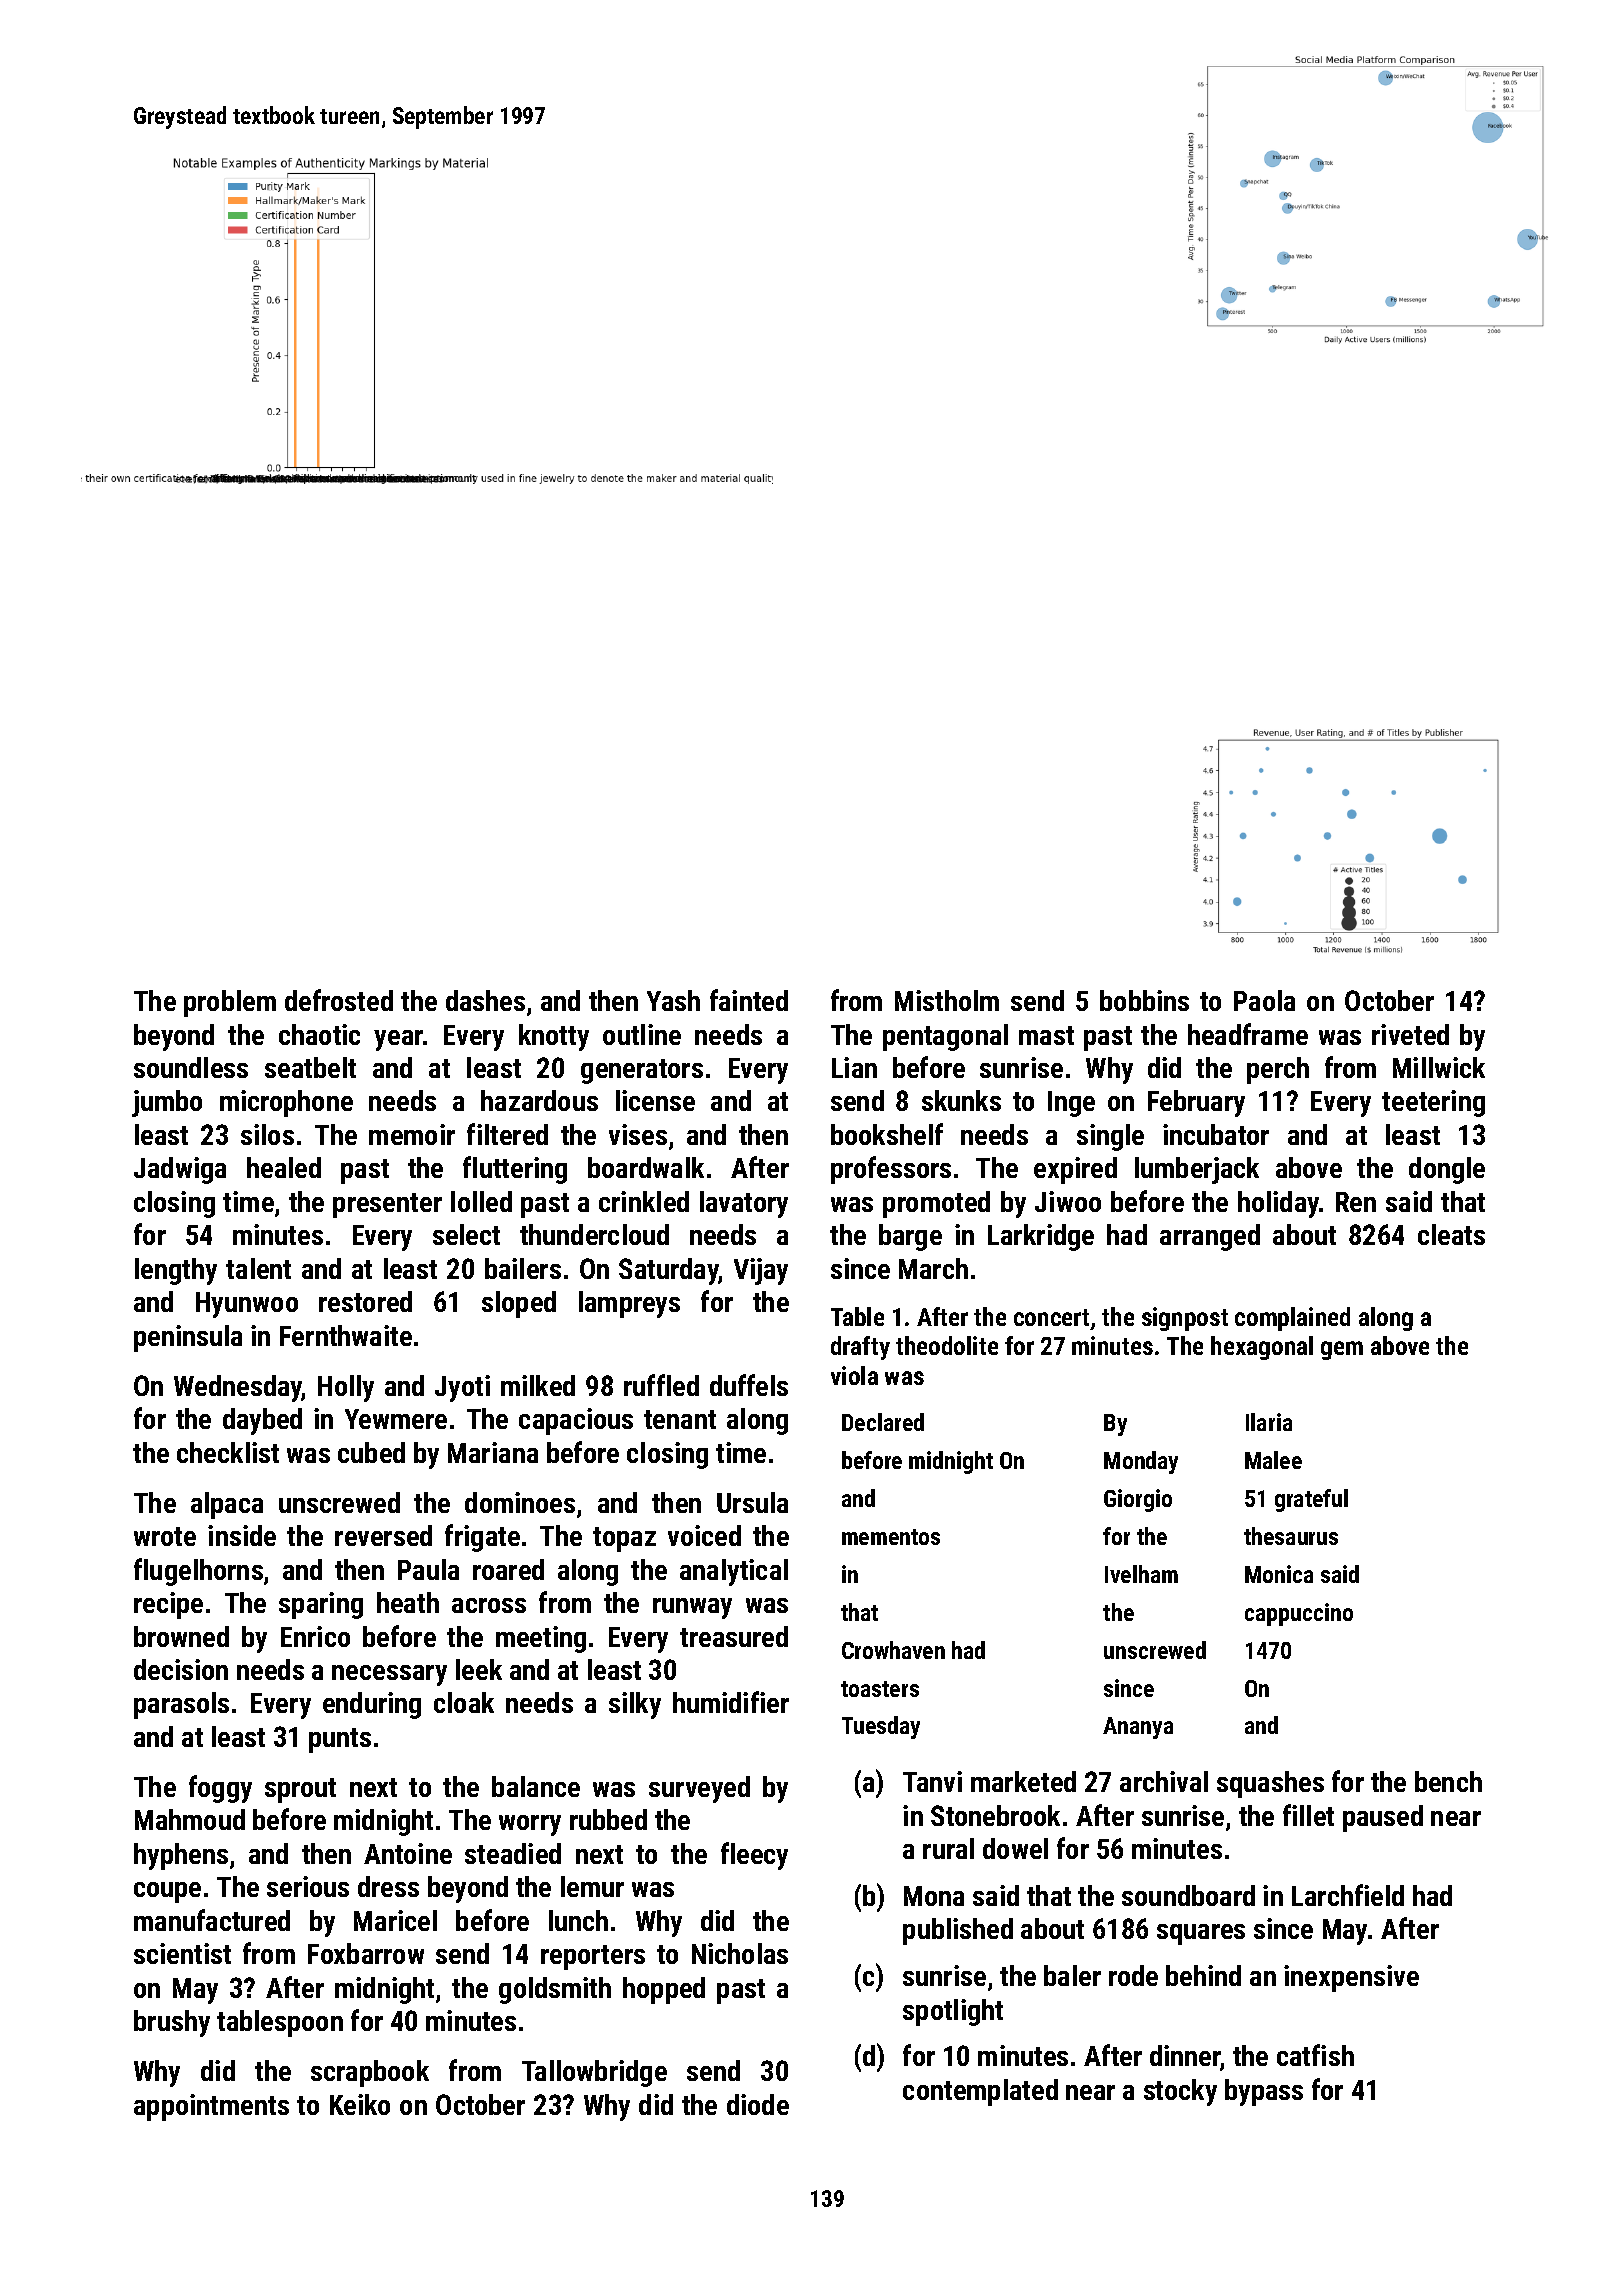 Image resolution: width=1620 pixels, height=2292 pixels. Describe the element at coordinates (893, 1650) in the screenshot. I see `Crowhaven` at that location.
